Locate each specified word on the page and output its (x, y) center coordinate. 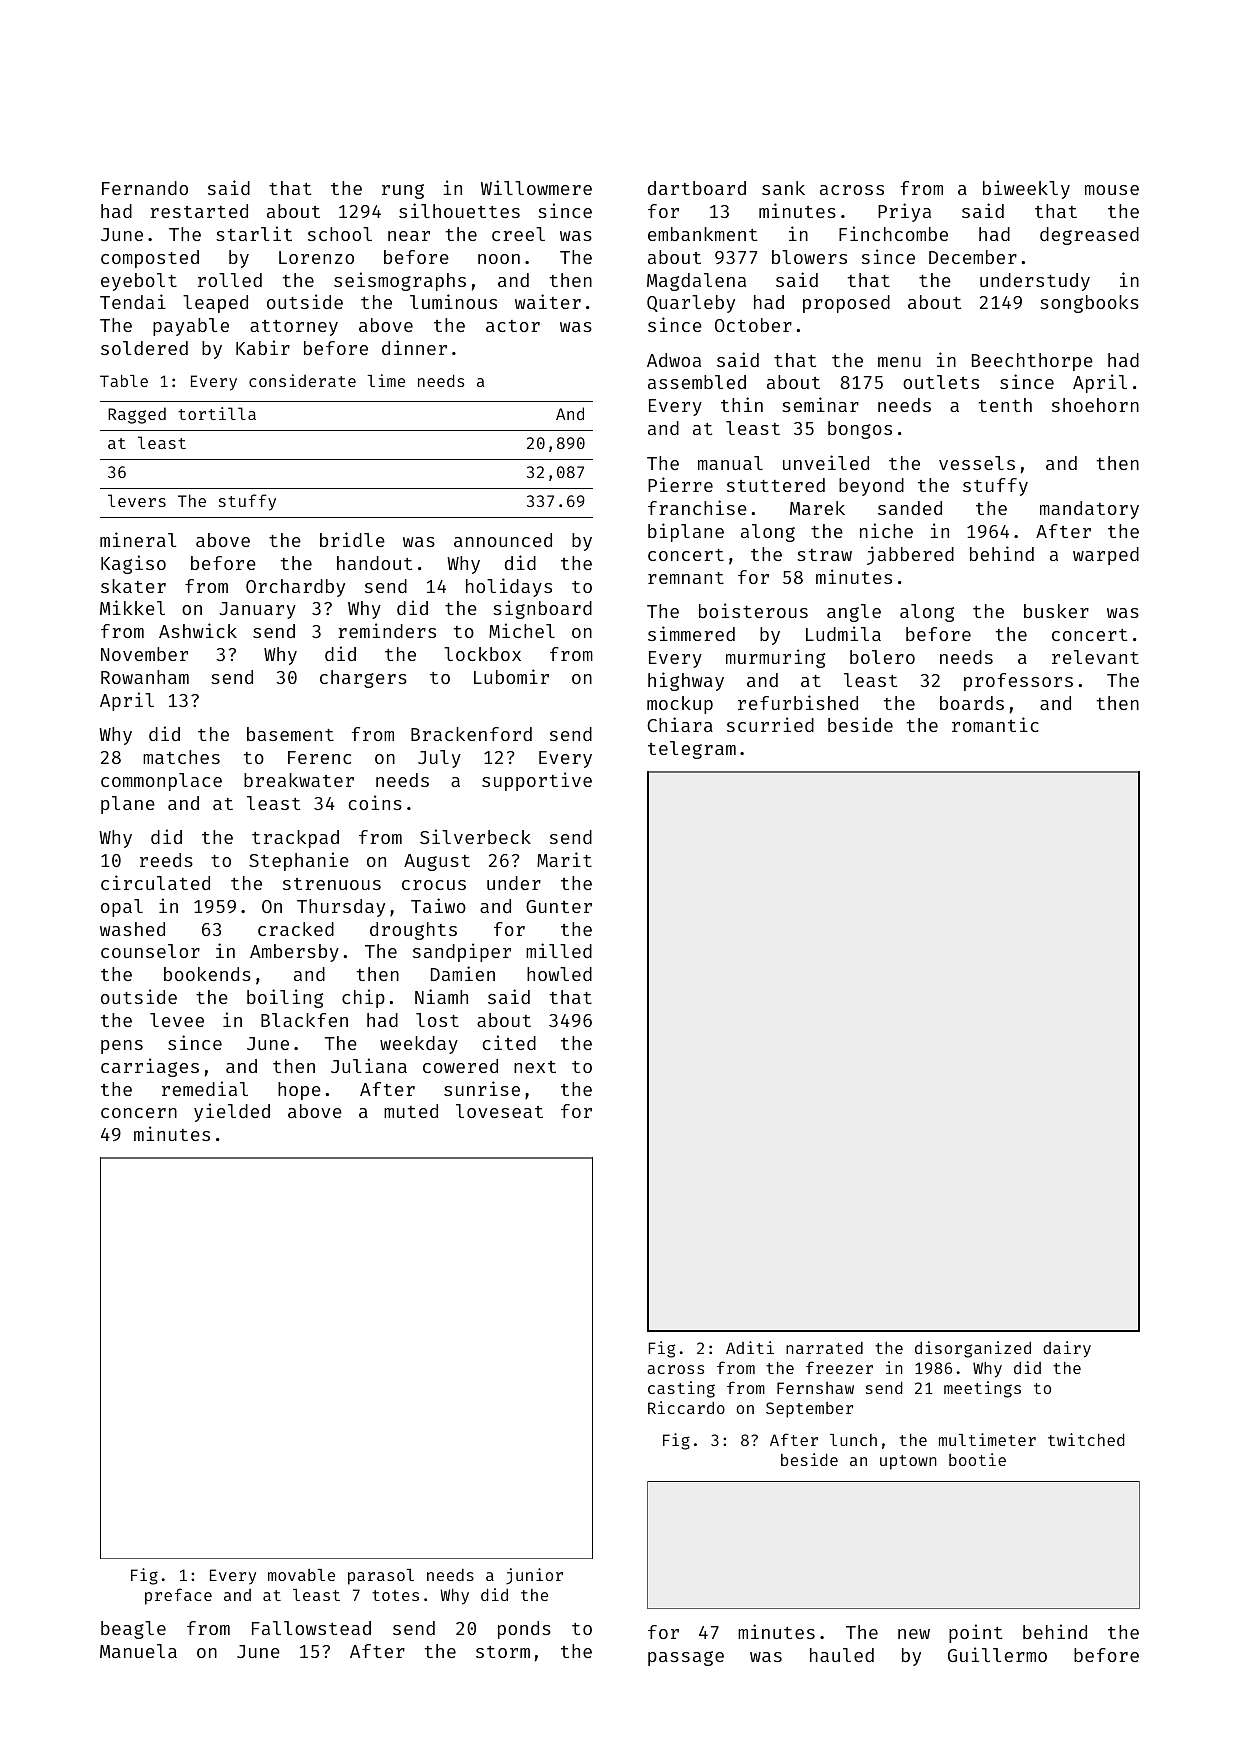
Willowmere (536, 187)
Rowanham (145, 677)
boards (972, 703)
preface (178, 1596)
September (809, 1410)
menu (899, 362)
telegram (692, 750)
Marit (564, 859)
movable (301, 1575)
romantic (995, 724)
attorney (294, 328)
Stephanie (299, 861)
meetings (982, 1389)
